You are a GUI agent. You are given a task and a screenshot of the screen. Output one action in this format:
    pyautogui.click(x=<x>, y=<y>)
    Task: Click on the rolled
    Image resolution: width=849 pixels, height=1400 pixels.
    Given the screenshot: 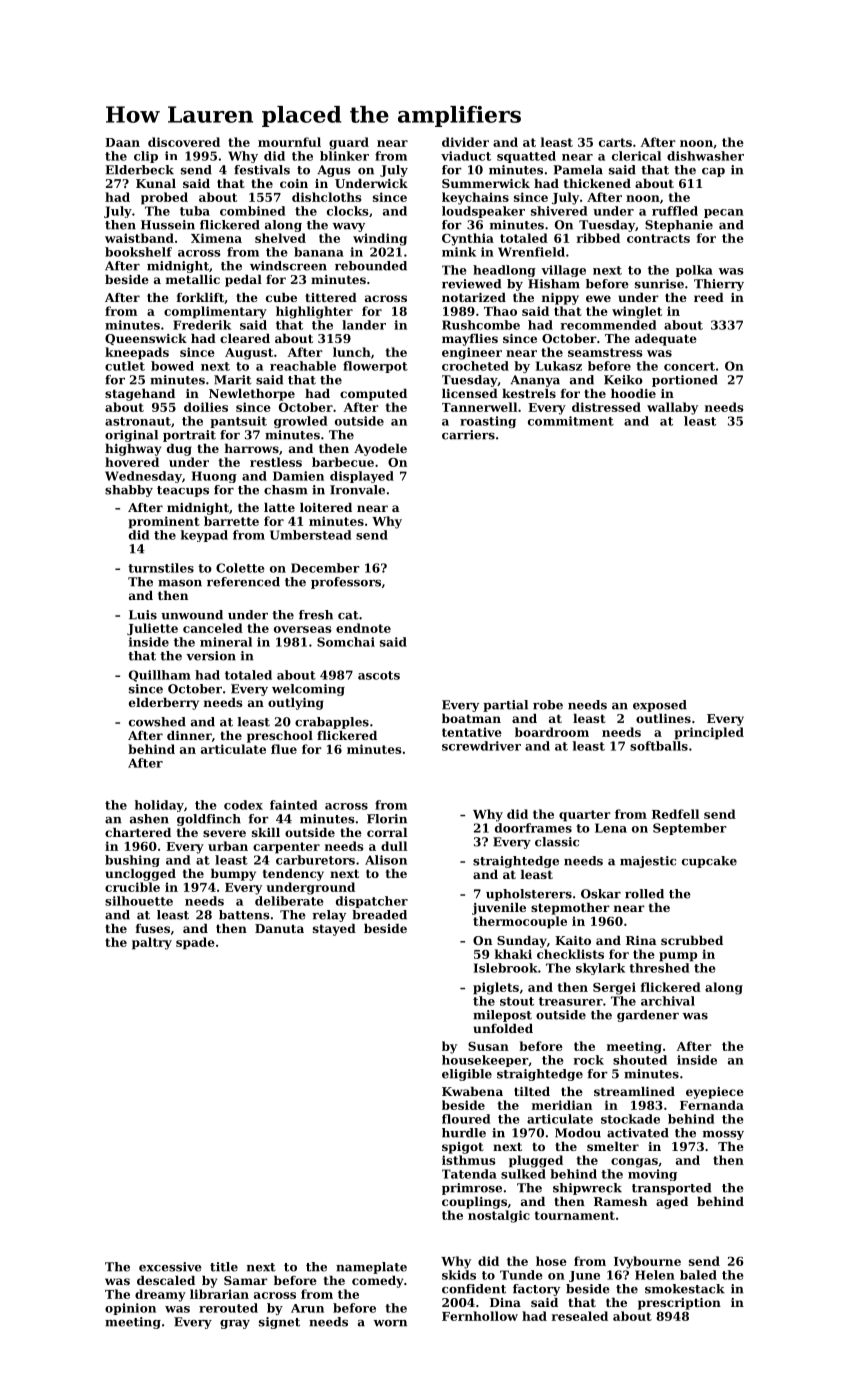 What is the action you would take?
    pyautogui.click(x=644, y=894)
